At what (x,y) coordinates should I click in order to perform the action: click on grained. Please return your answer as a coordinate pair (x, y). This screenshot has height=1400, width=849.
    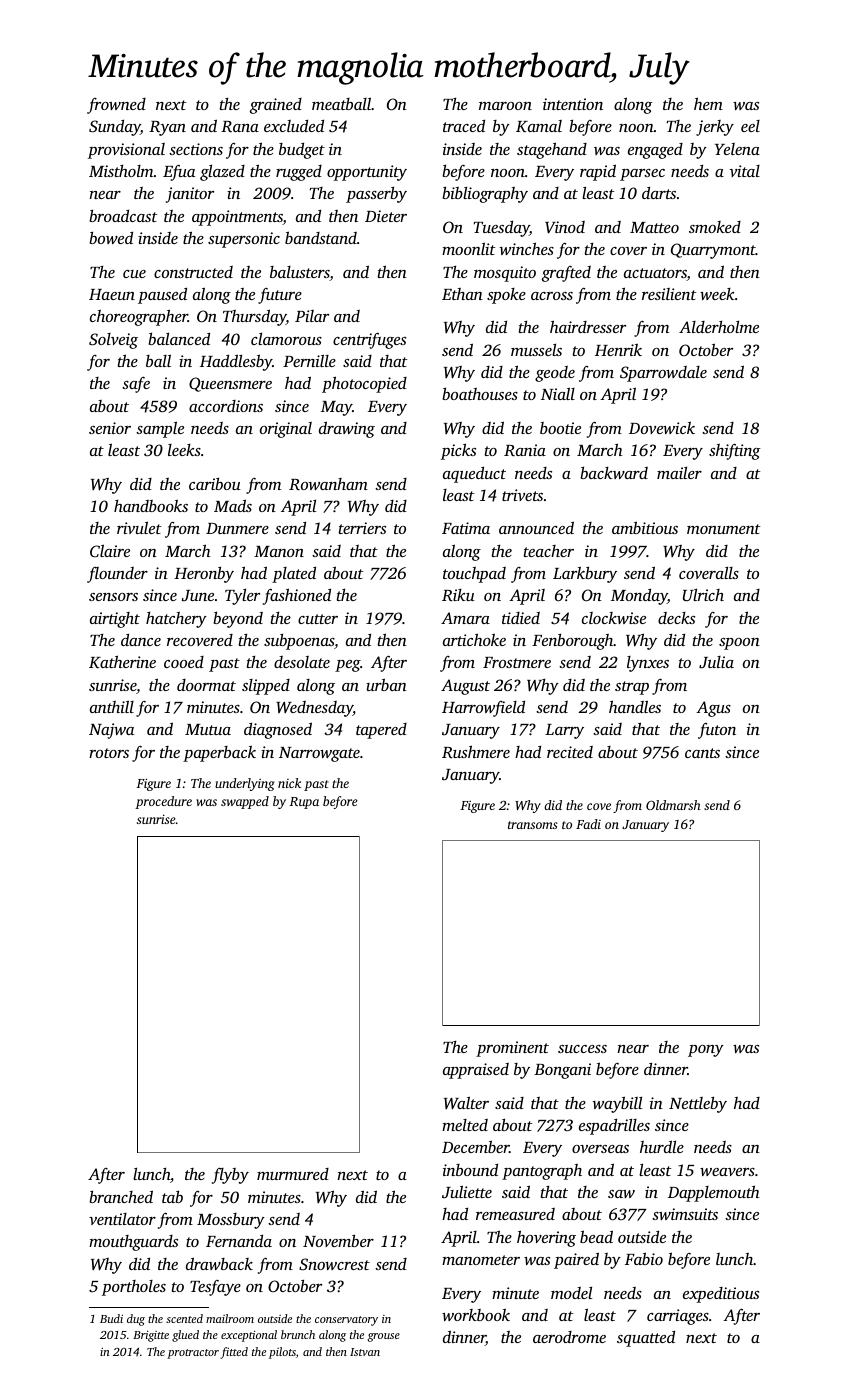
    Looking at the image, I should click on (276, 106).
